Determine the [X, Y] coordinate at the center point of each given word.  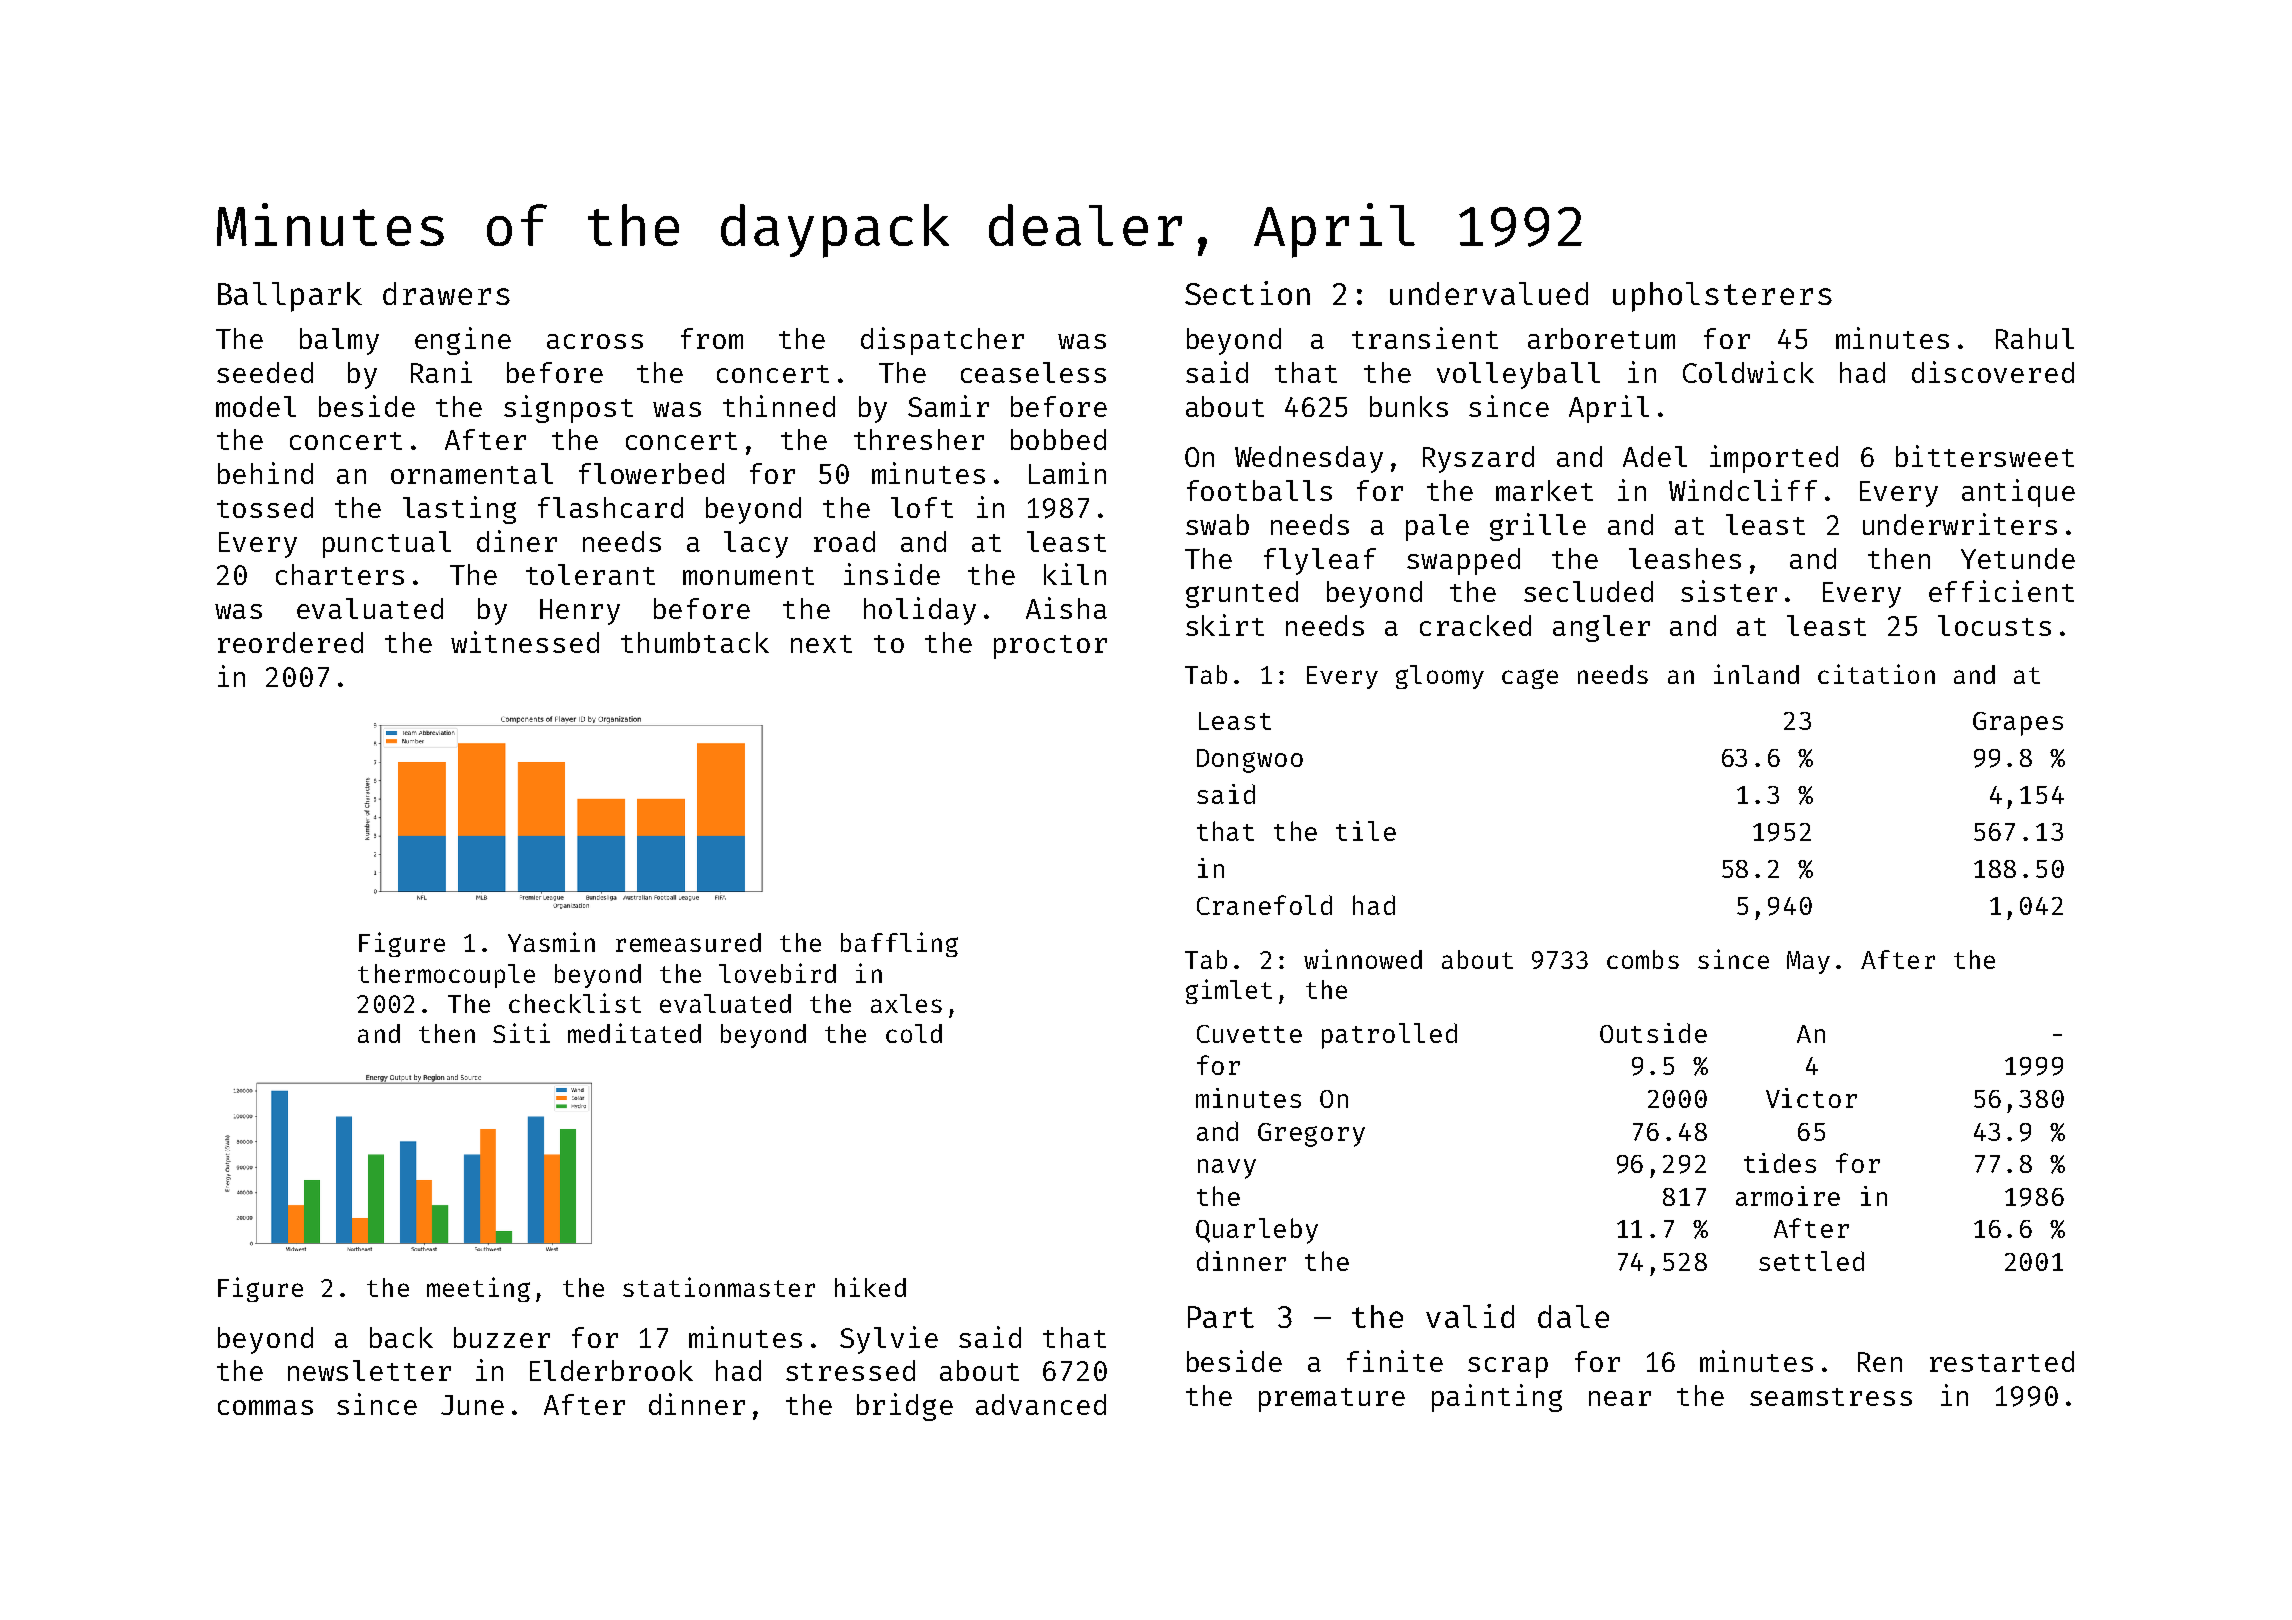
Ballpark [290, 297]
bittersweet [1985, 456]
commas [265, 1407]
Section [1247, 293]
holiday [920, 611]
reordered [290, 642]
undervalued [1489, 293]
